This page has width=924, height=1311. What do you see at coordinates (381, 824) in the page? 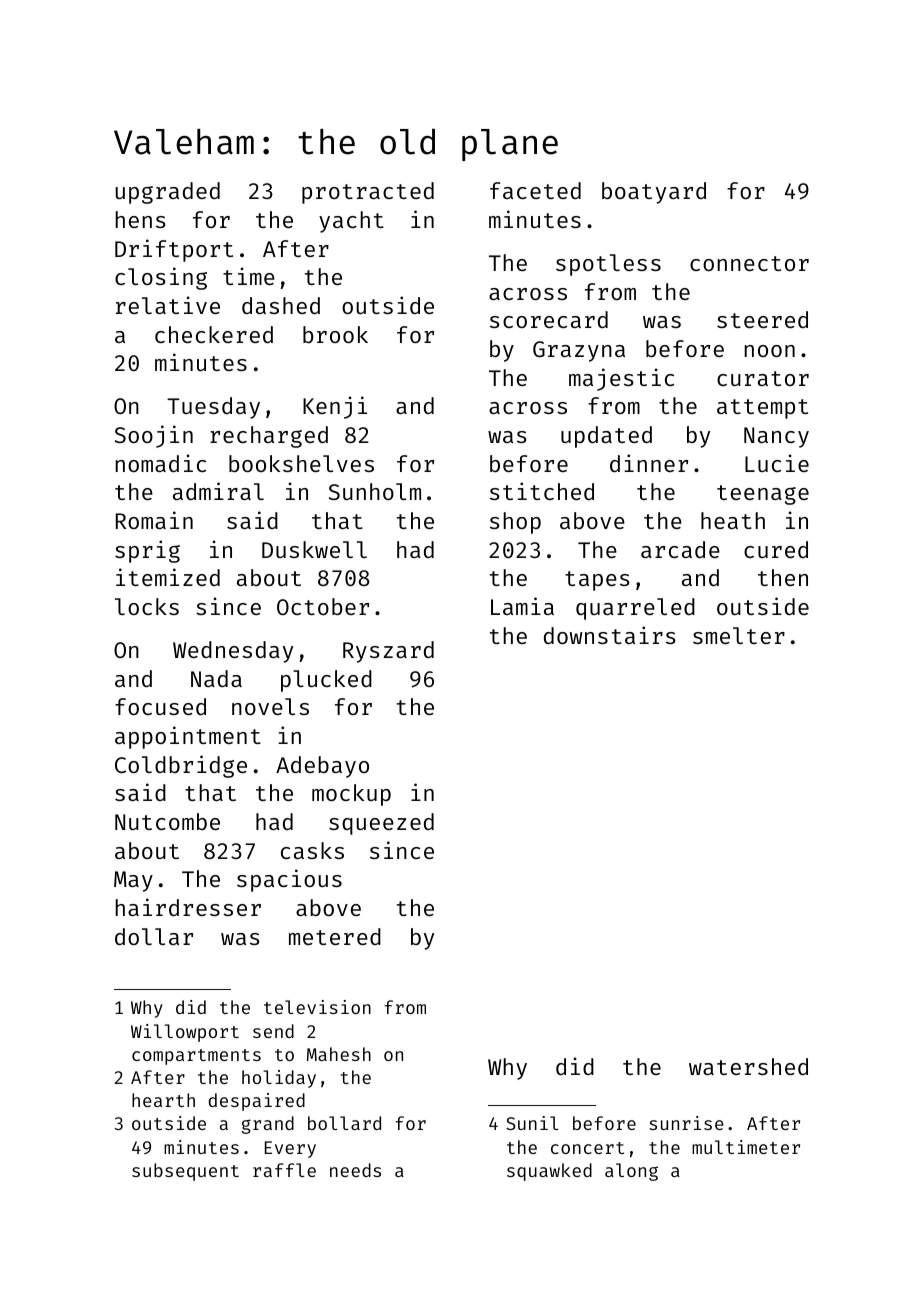
I see `squeezed` at bounding box center [381, 824].
